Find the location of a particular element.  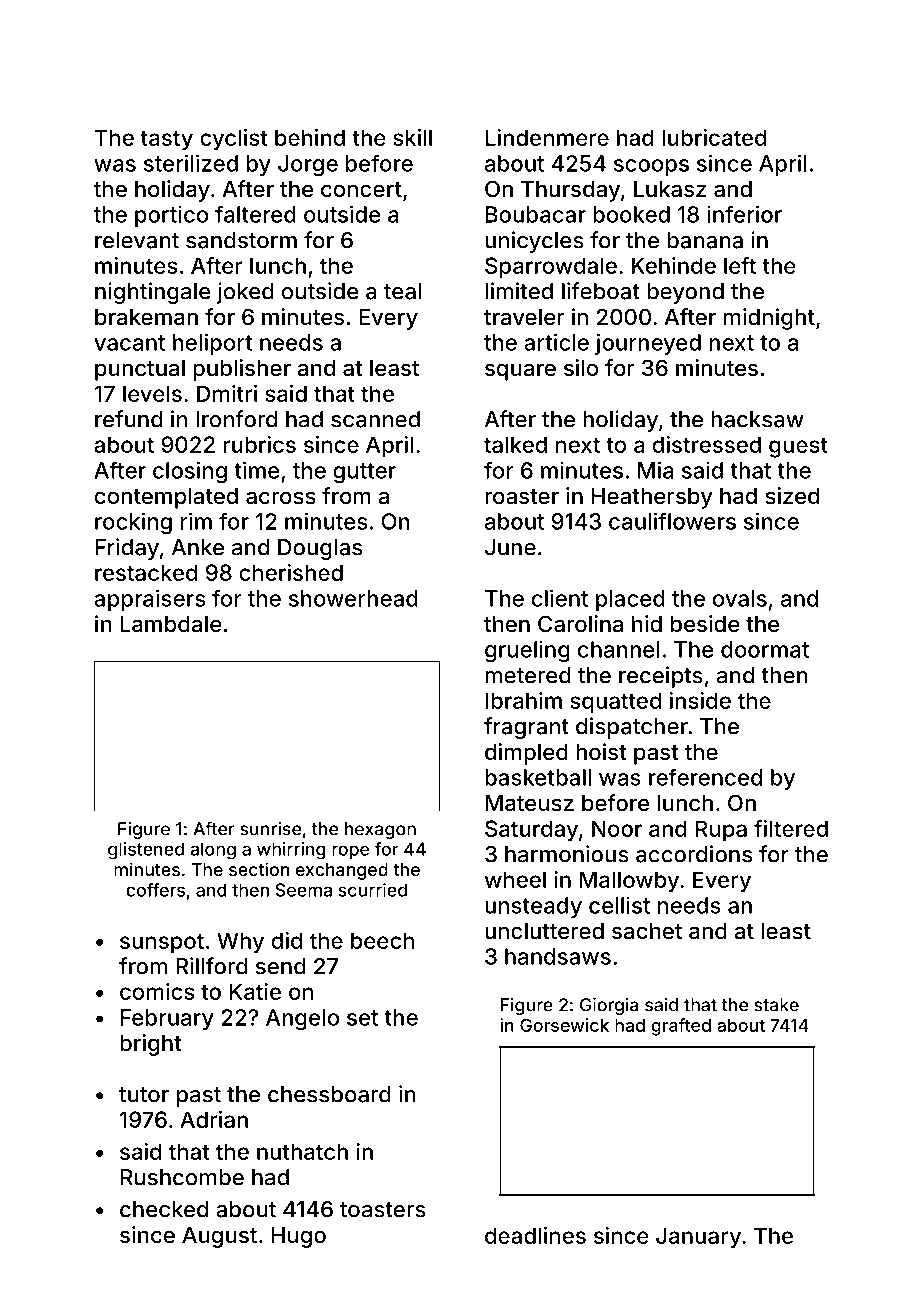

bright is located at coordinates (151, 1045).
